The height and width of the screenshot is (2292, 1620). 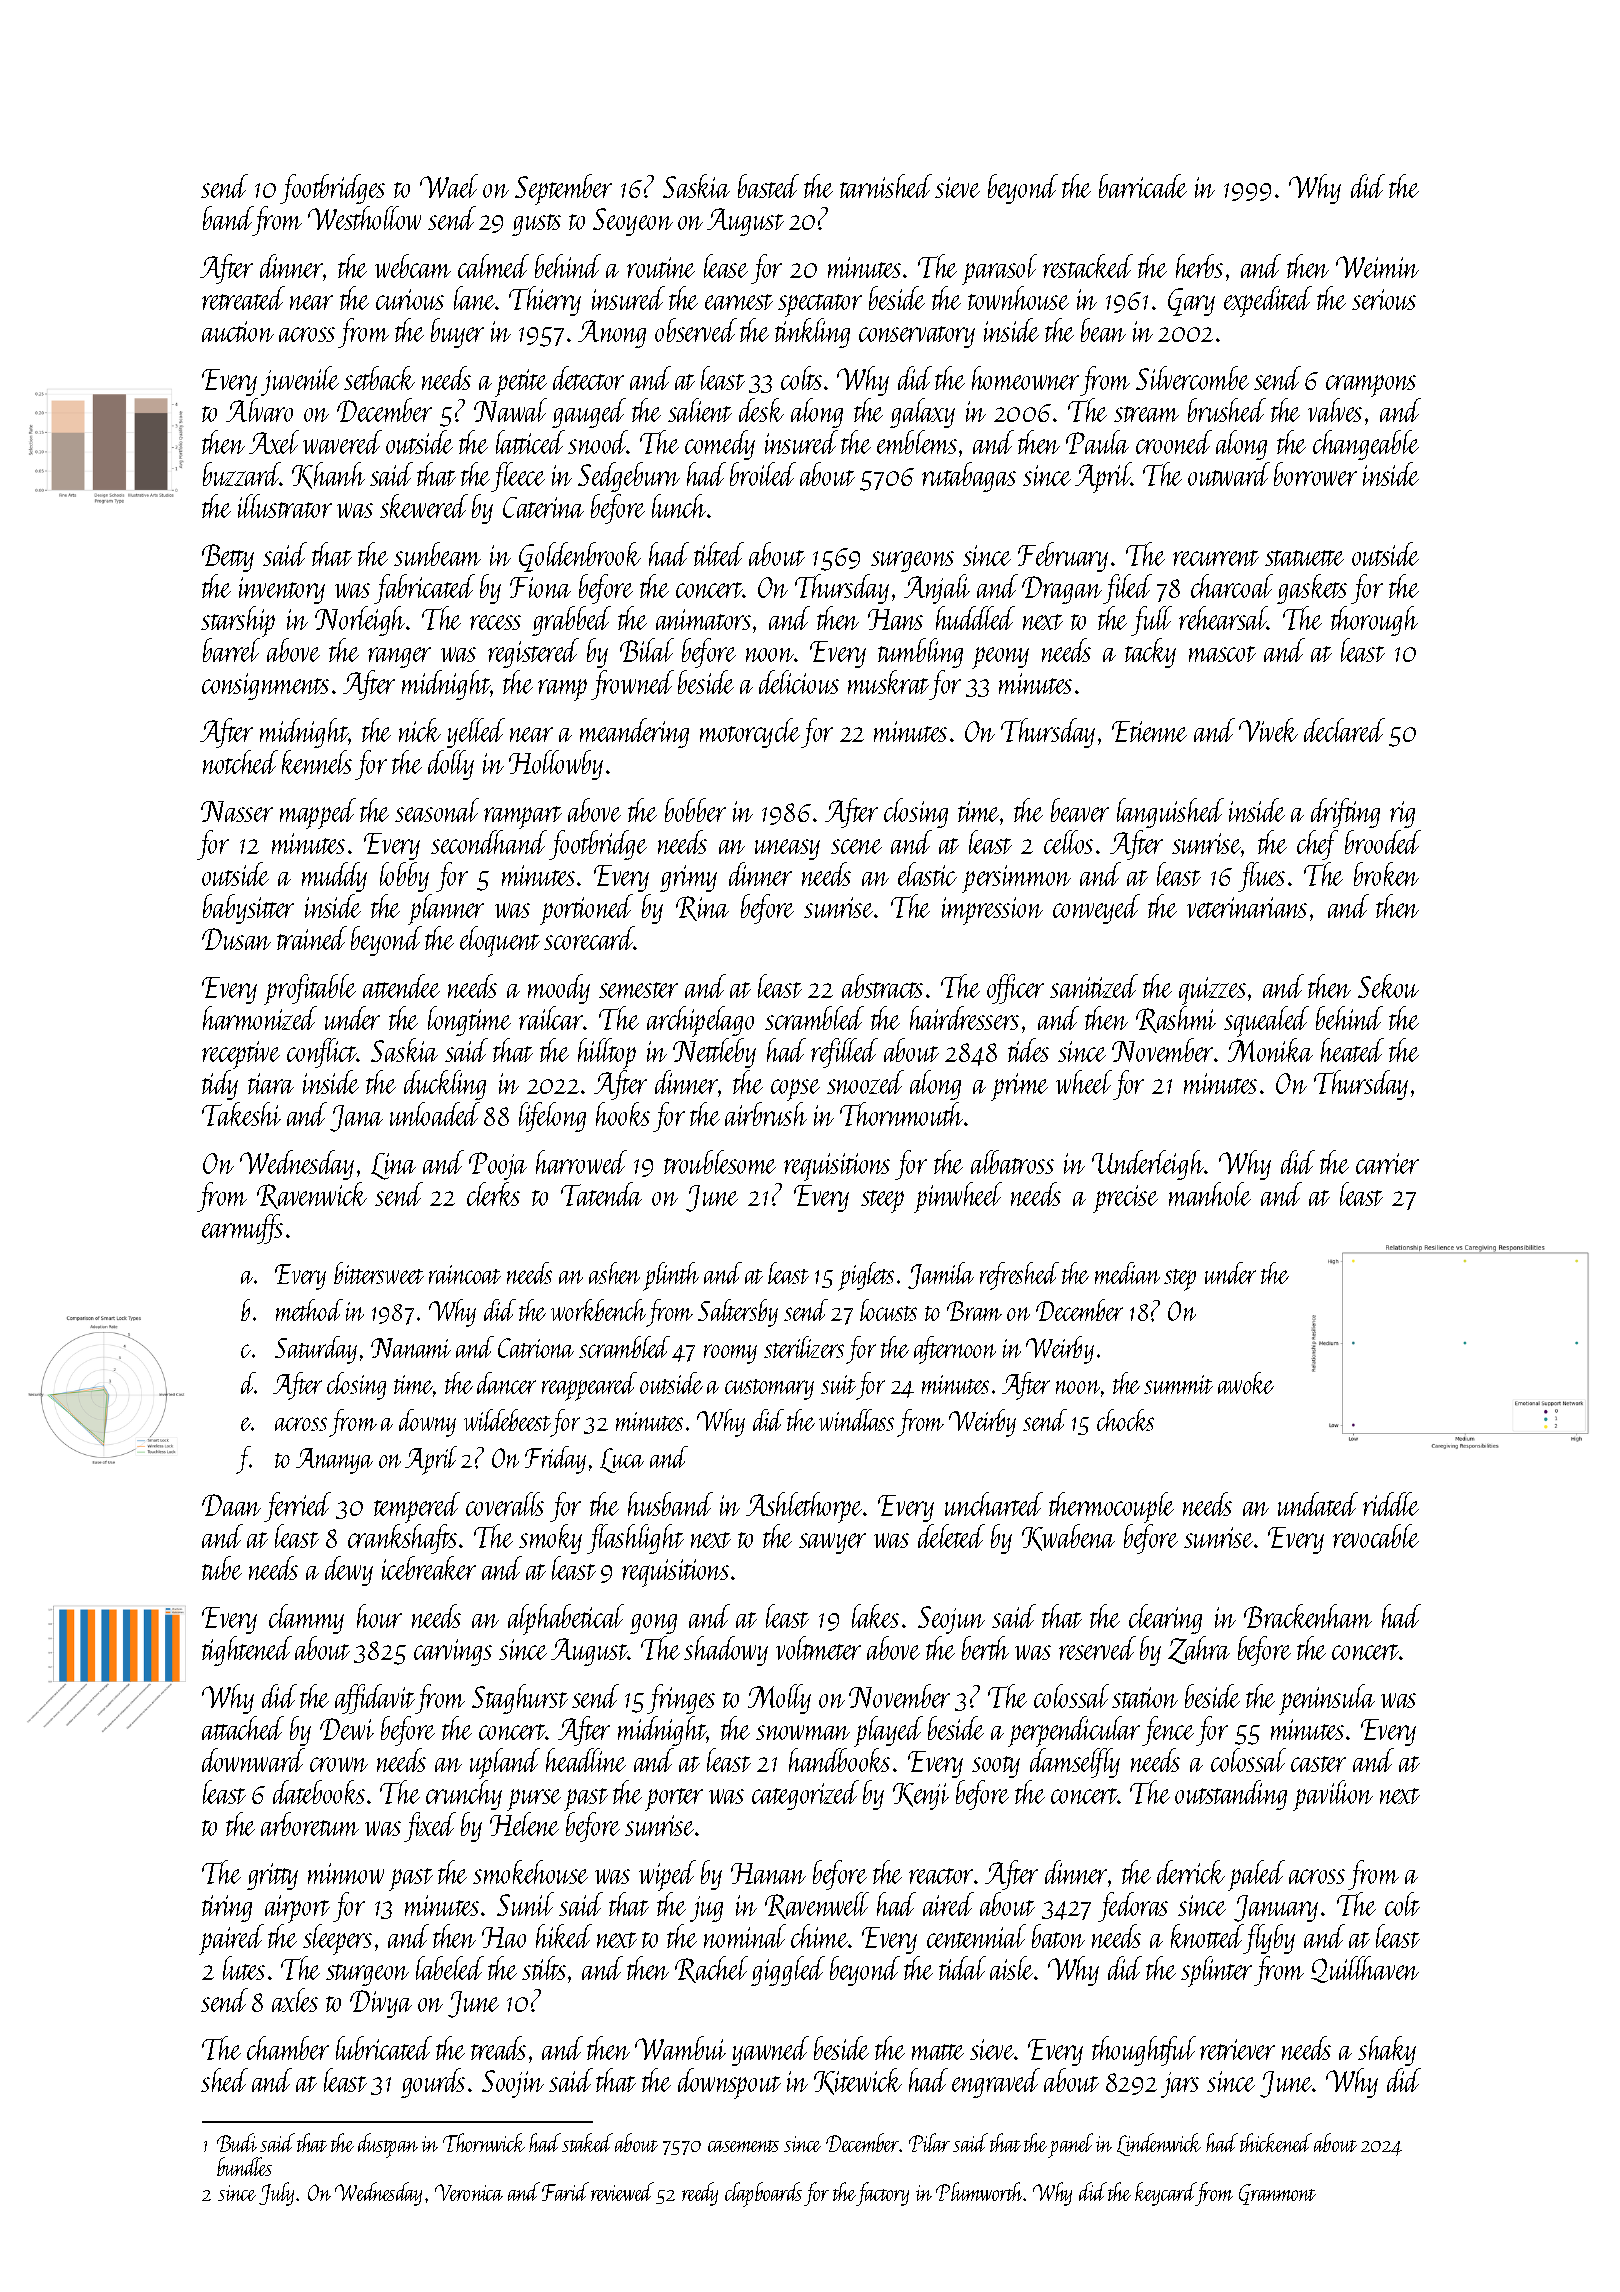 What do you see at coordinates (730, 1354) in the screenshot?
I see `roomy` at bounding box center [730, 1354].
